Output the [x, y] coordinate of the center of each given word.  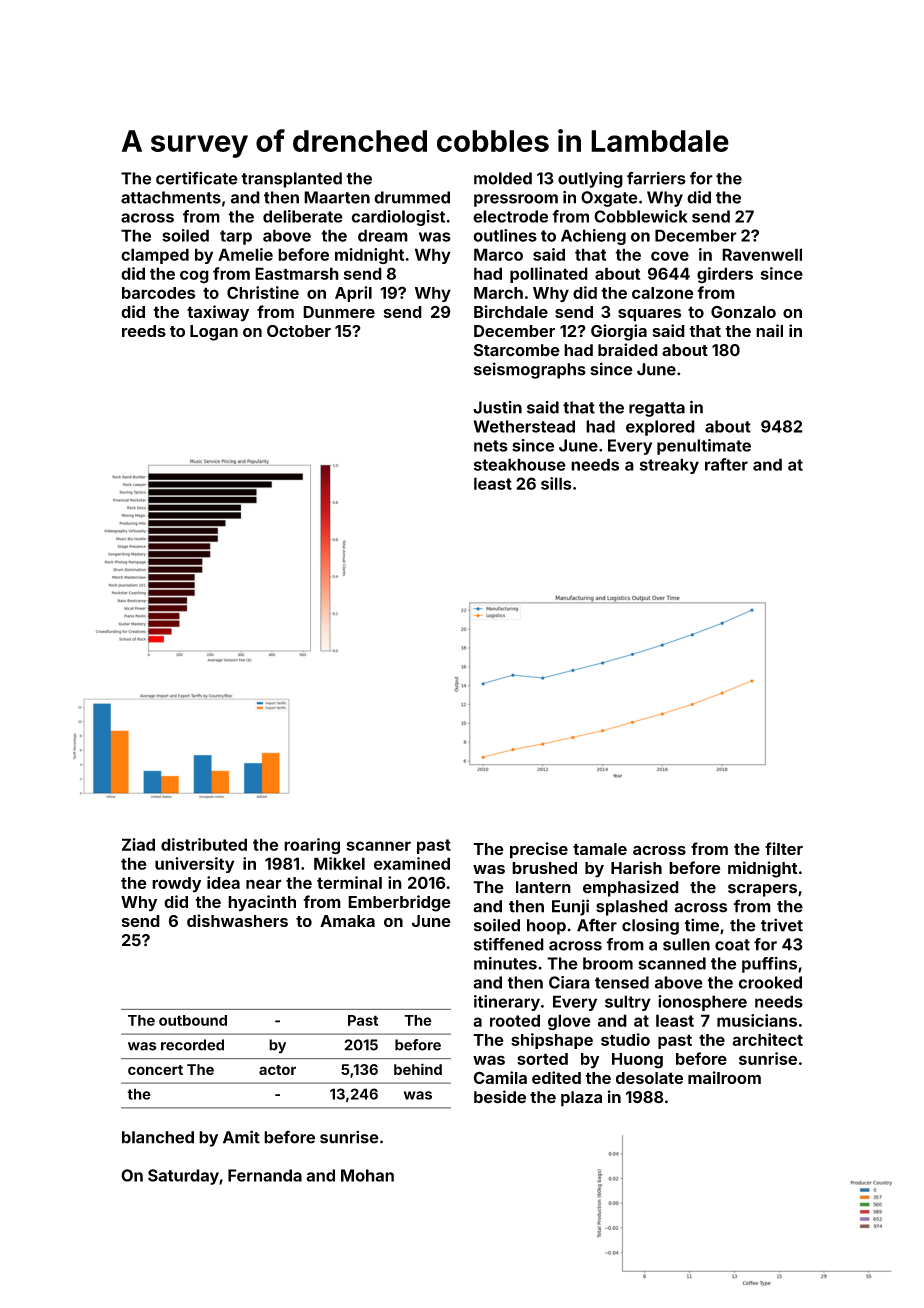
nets [491, 446]
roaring [312, 846]
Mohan [367, 1175]
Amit [241, 1137]
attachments [171, 197]
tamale [600, 849]
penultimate [704, 447]
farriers [656, 178]
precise [539, 850]
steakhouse [520, 464]
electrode [510, 216]
